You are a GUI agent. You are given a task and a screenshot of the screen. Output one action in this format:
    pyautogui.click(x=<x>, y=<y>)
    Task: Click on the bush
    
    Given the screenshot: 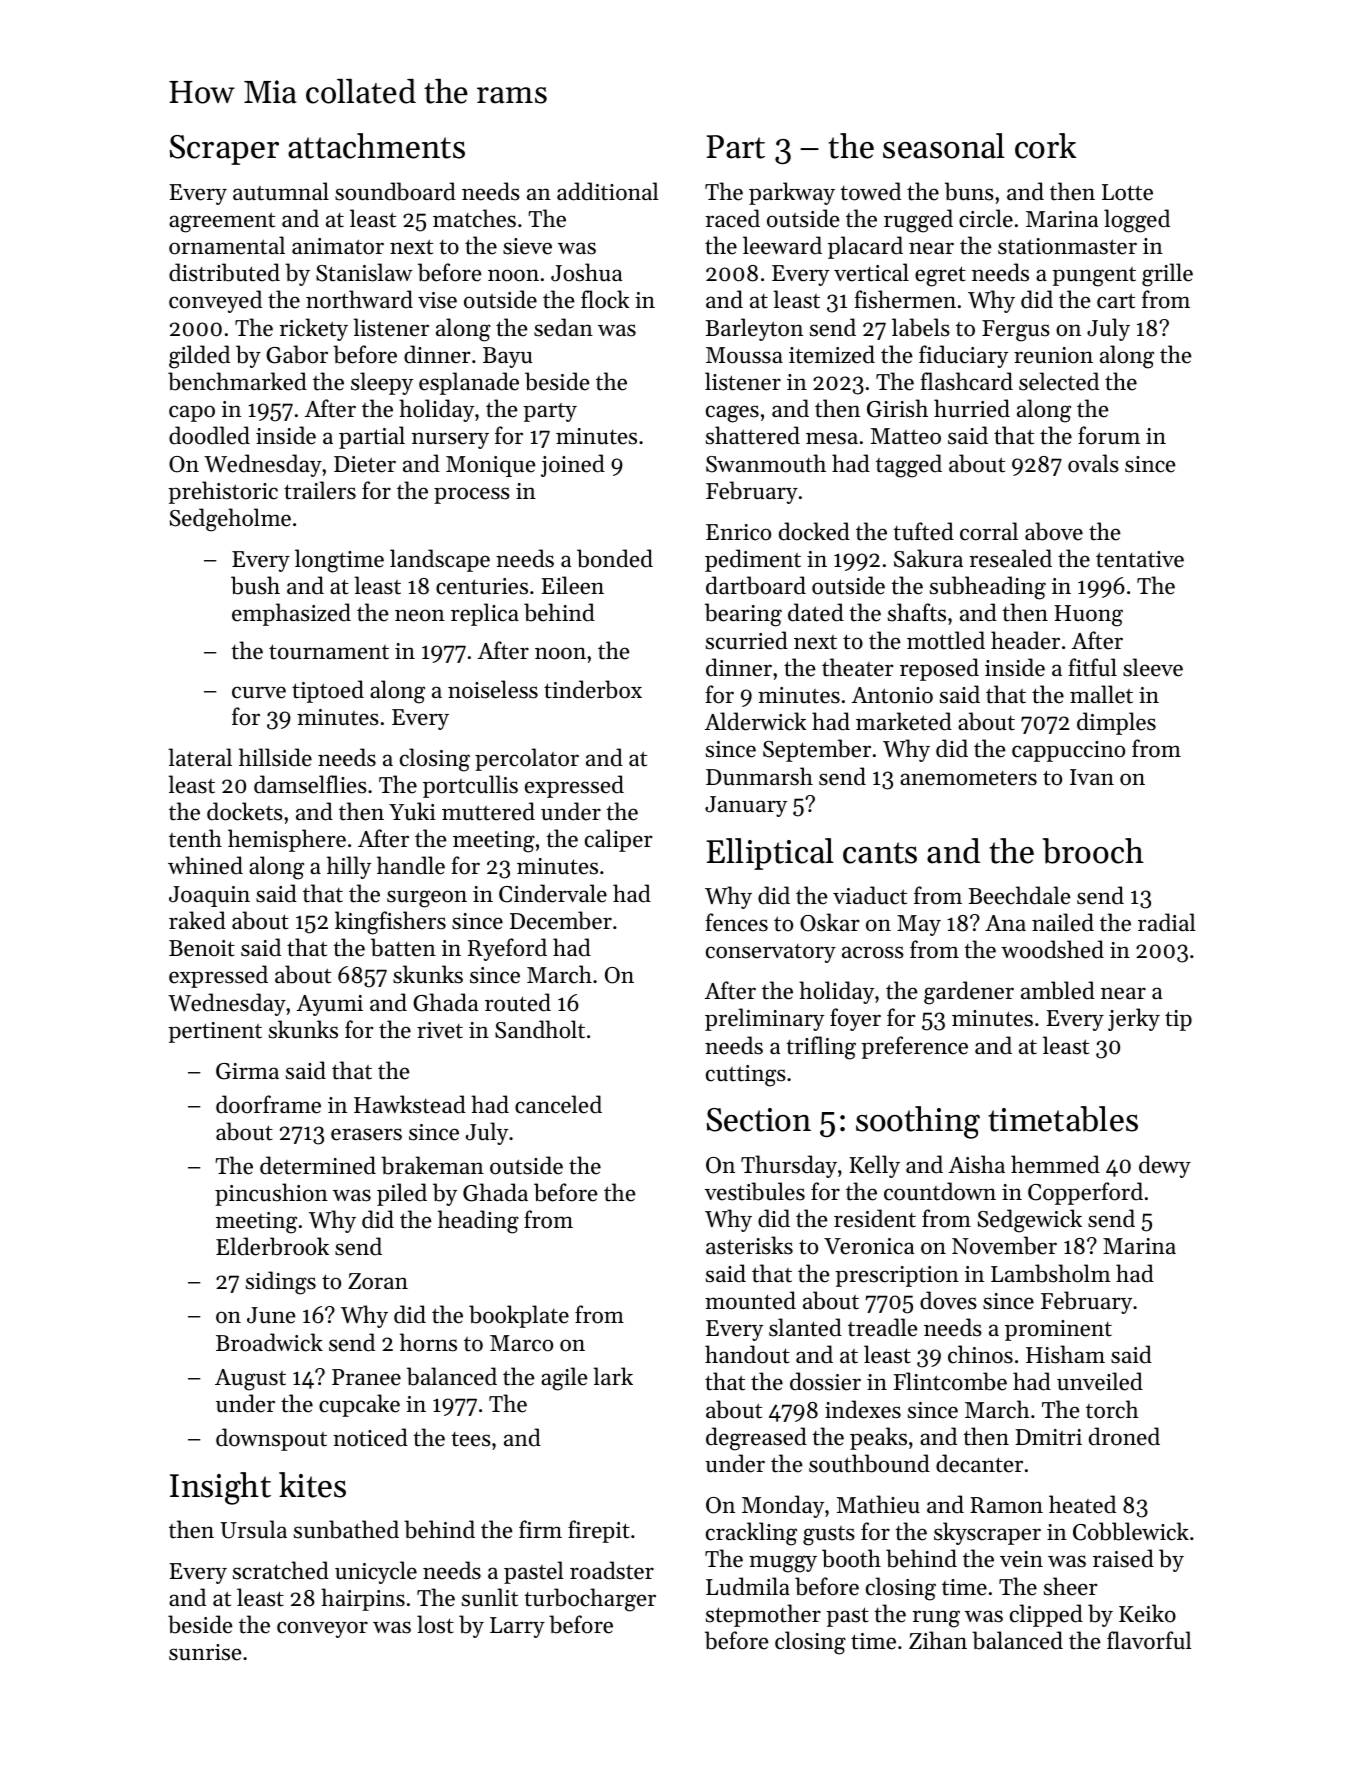 What is the action you would take?
    pyautogui.click(x=255, y=585)
